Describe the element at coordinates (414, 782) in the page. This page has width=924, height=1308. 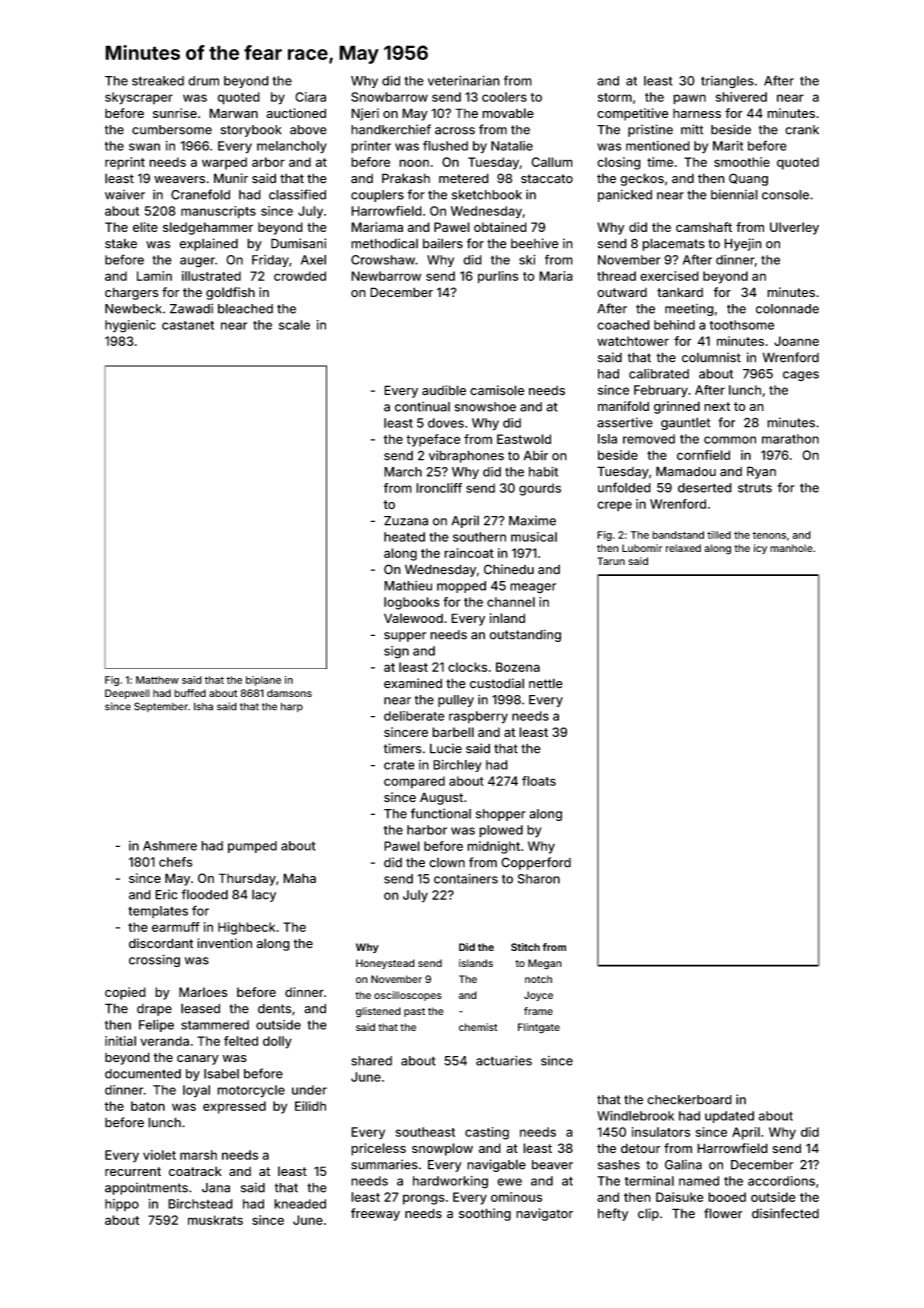
I see `compared` at that location.
